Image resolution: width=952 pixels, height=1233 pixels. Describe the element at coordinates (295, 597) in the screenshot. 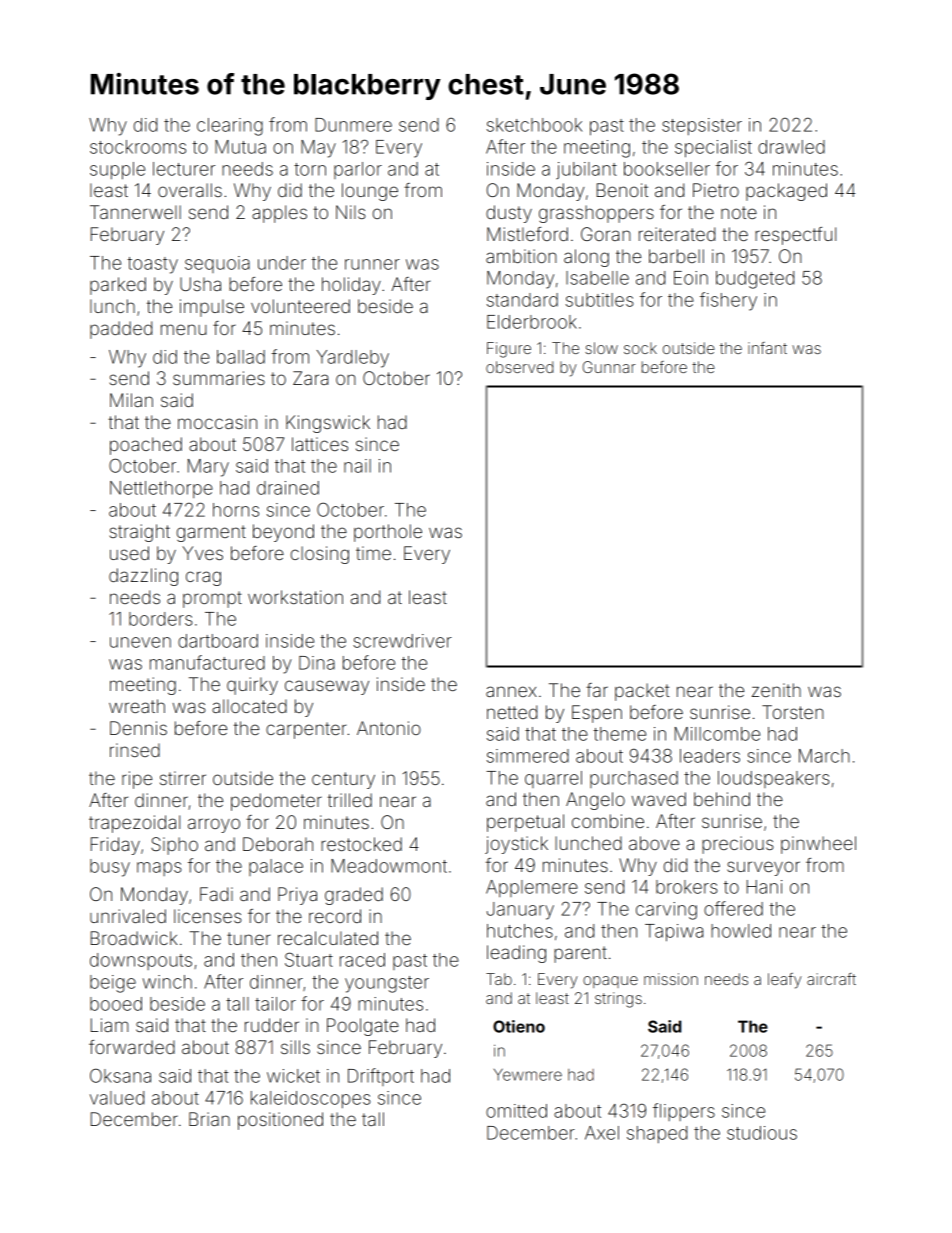

I see `workstation` at that location.
